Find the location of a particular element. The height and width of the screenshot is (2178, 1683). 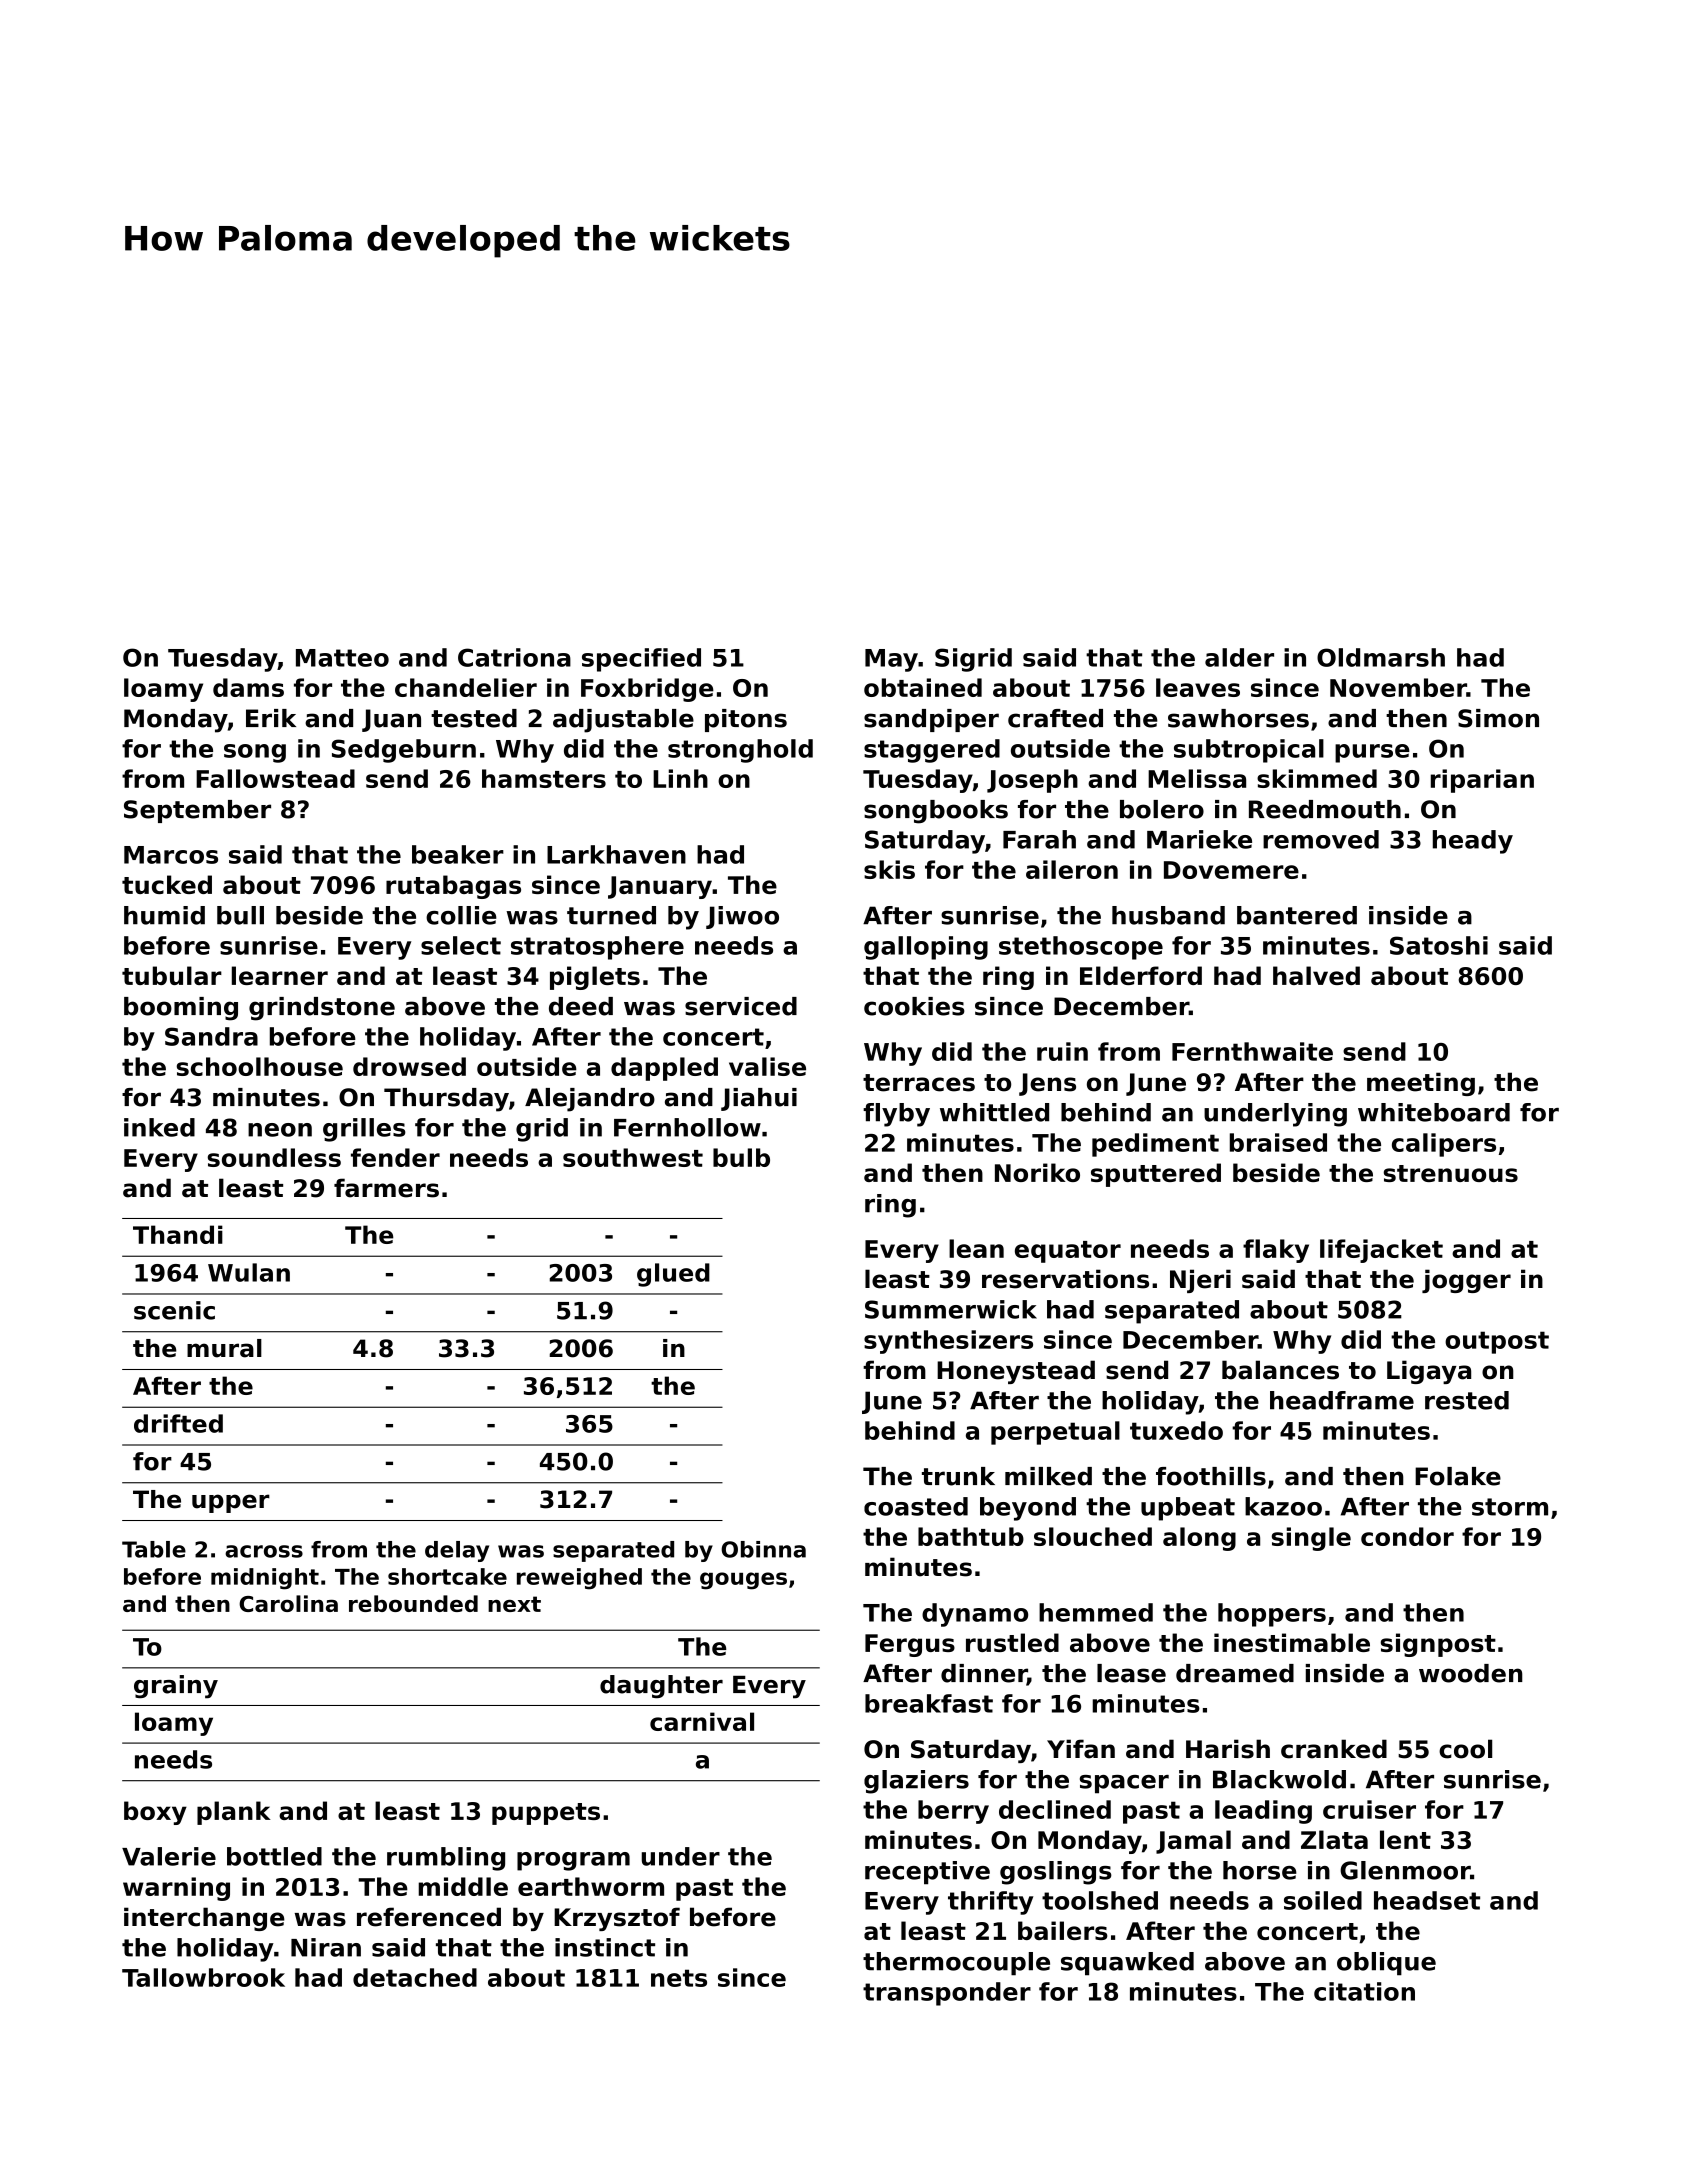

May is located at coordinates (891, 660).
